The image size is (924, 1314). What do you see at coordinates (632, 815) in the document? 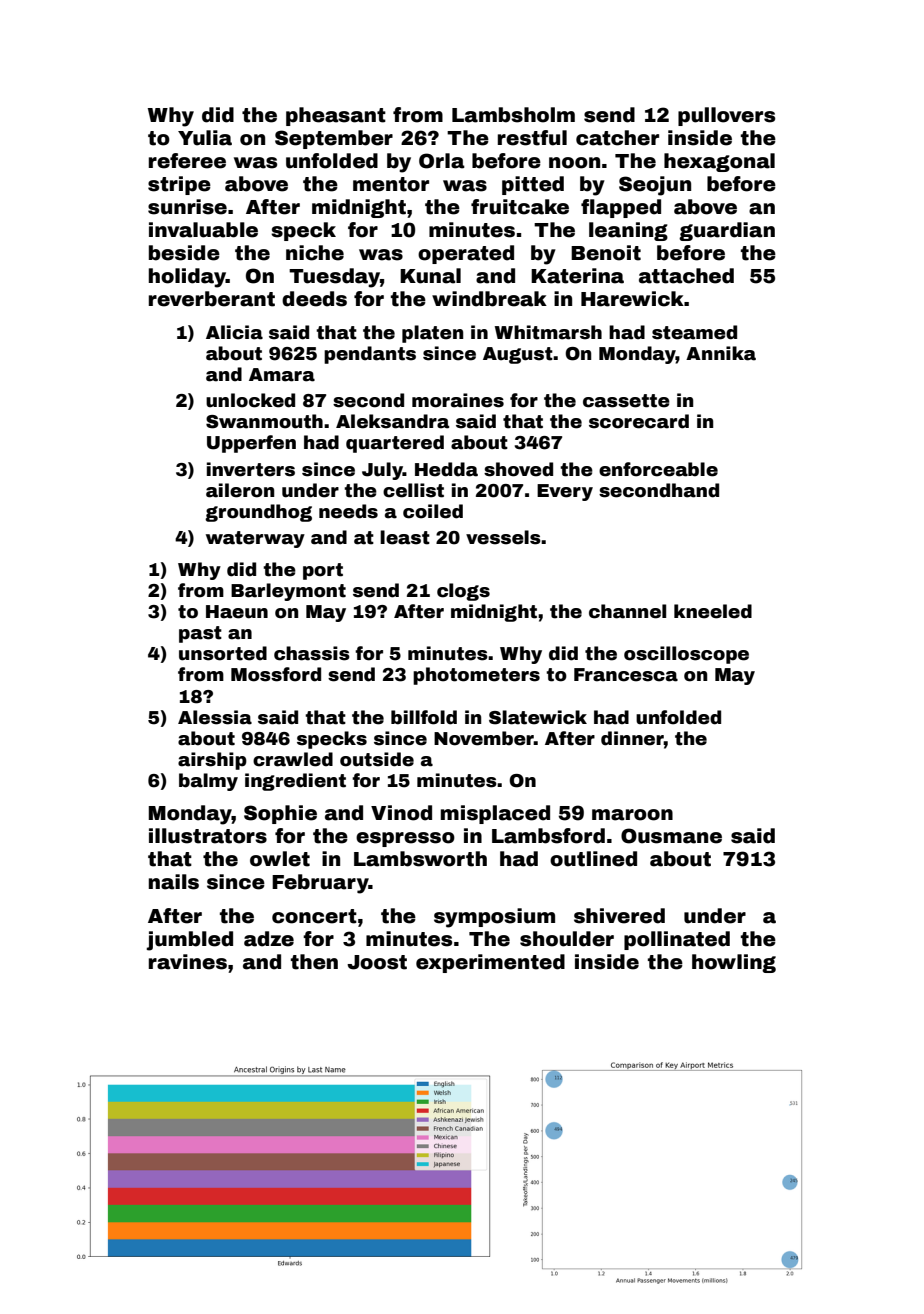
I see `maroon` at bounding box center [632, 815].
